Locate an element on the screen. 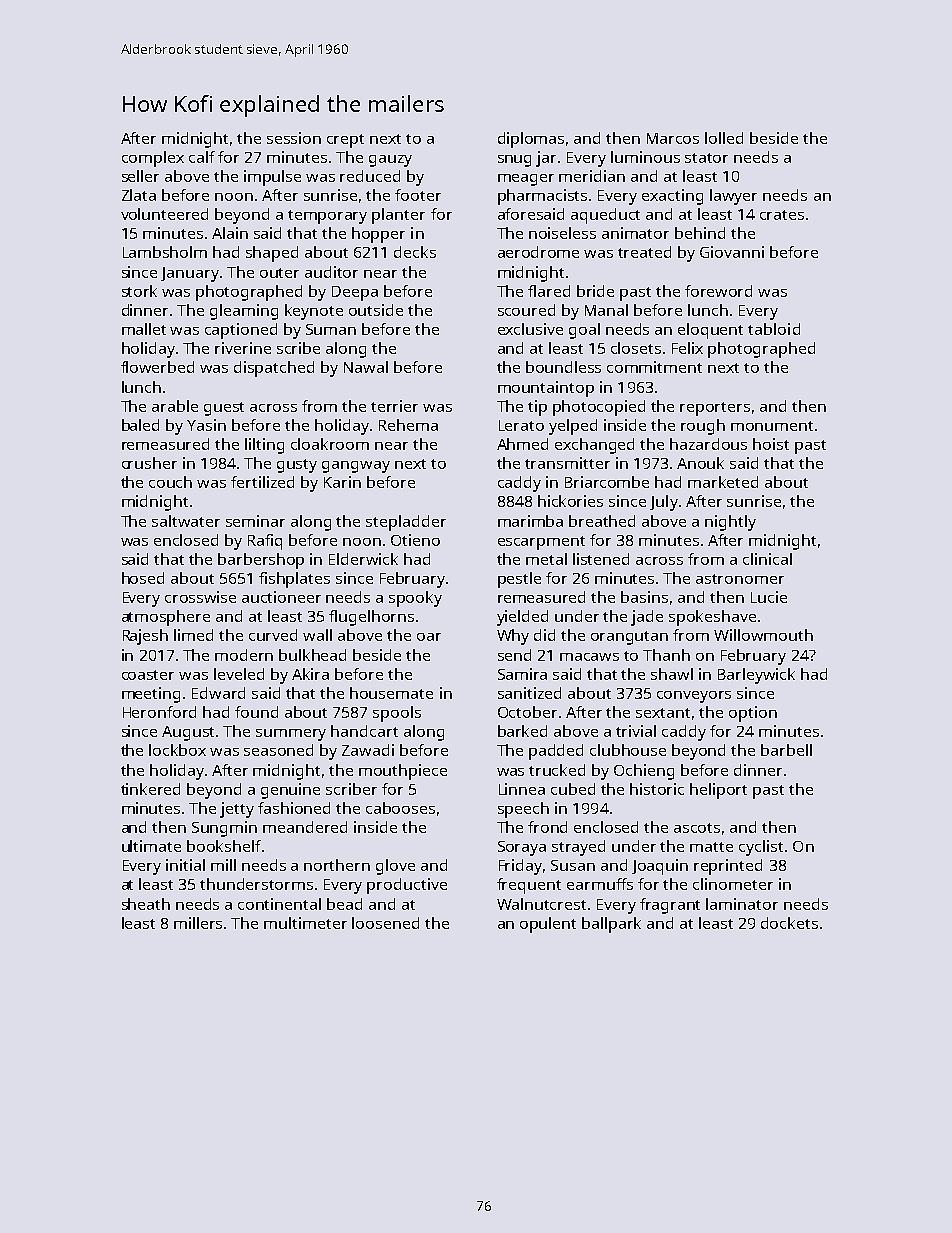  sheath is located at coordinates (146, 904).
